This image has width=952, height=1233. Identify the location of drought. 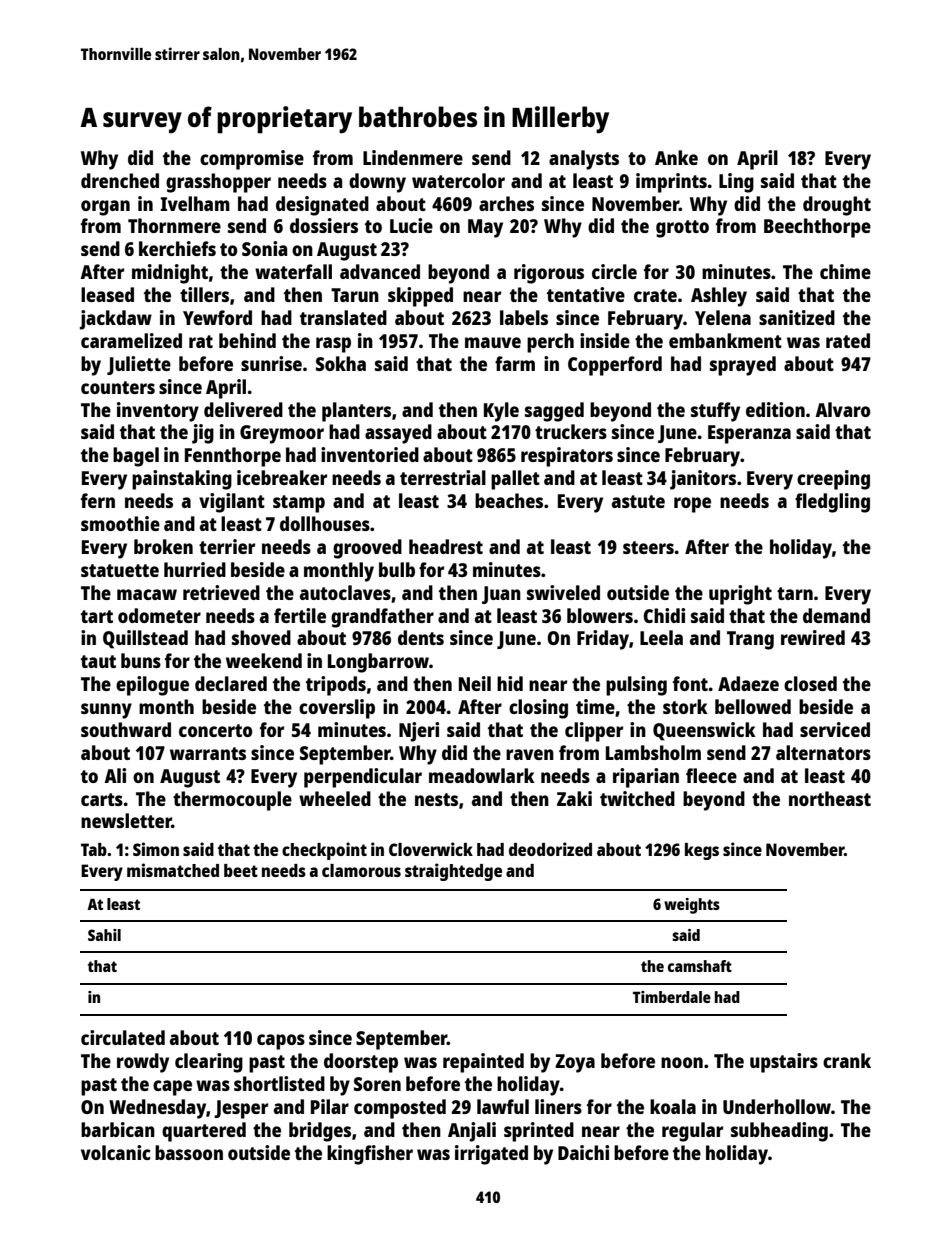
(837, 206).
